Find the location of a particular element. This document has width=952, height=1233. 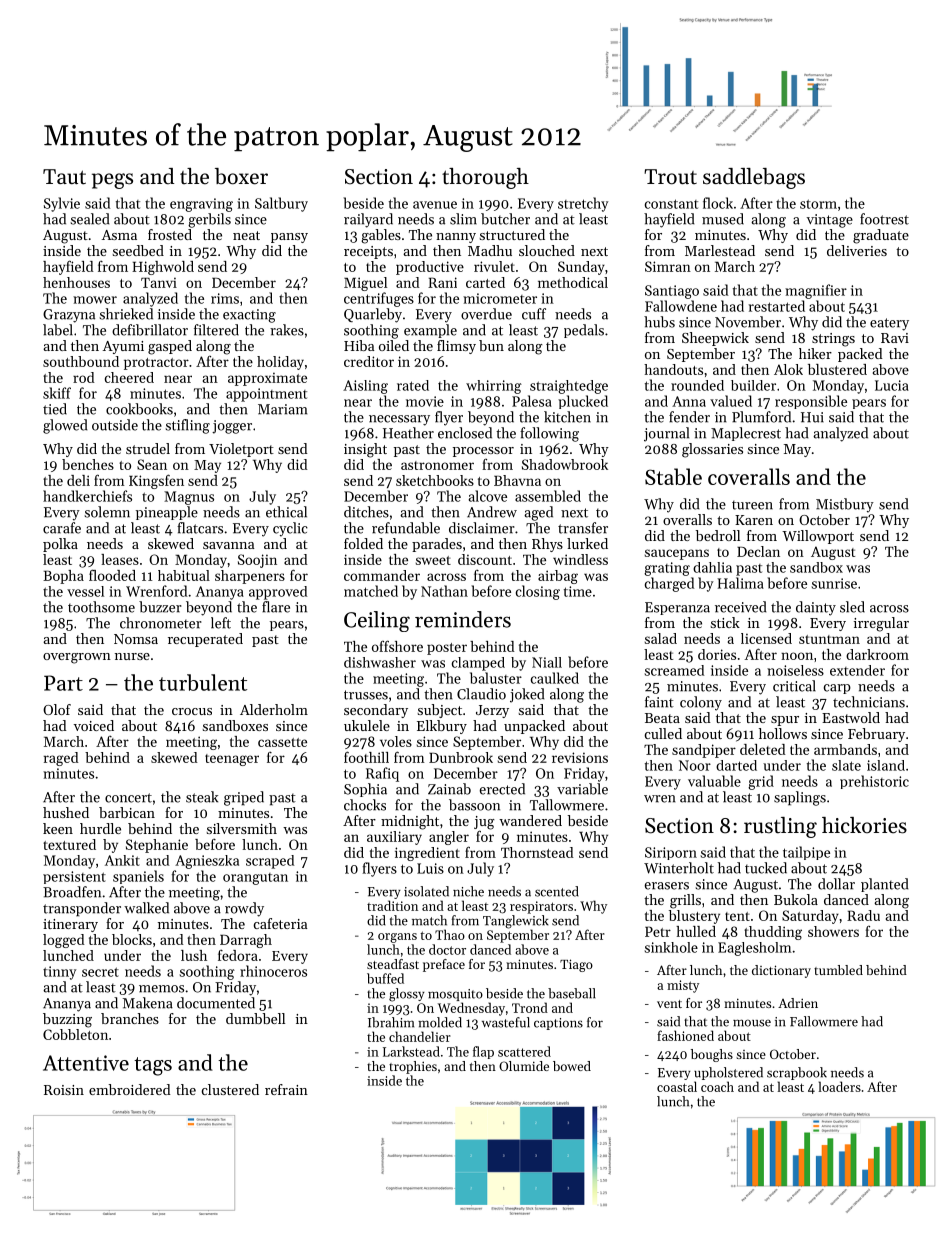

vessel is located at coordinates (85, 591).
